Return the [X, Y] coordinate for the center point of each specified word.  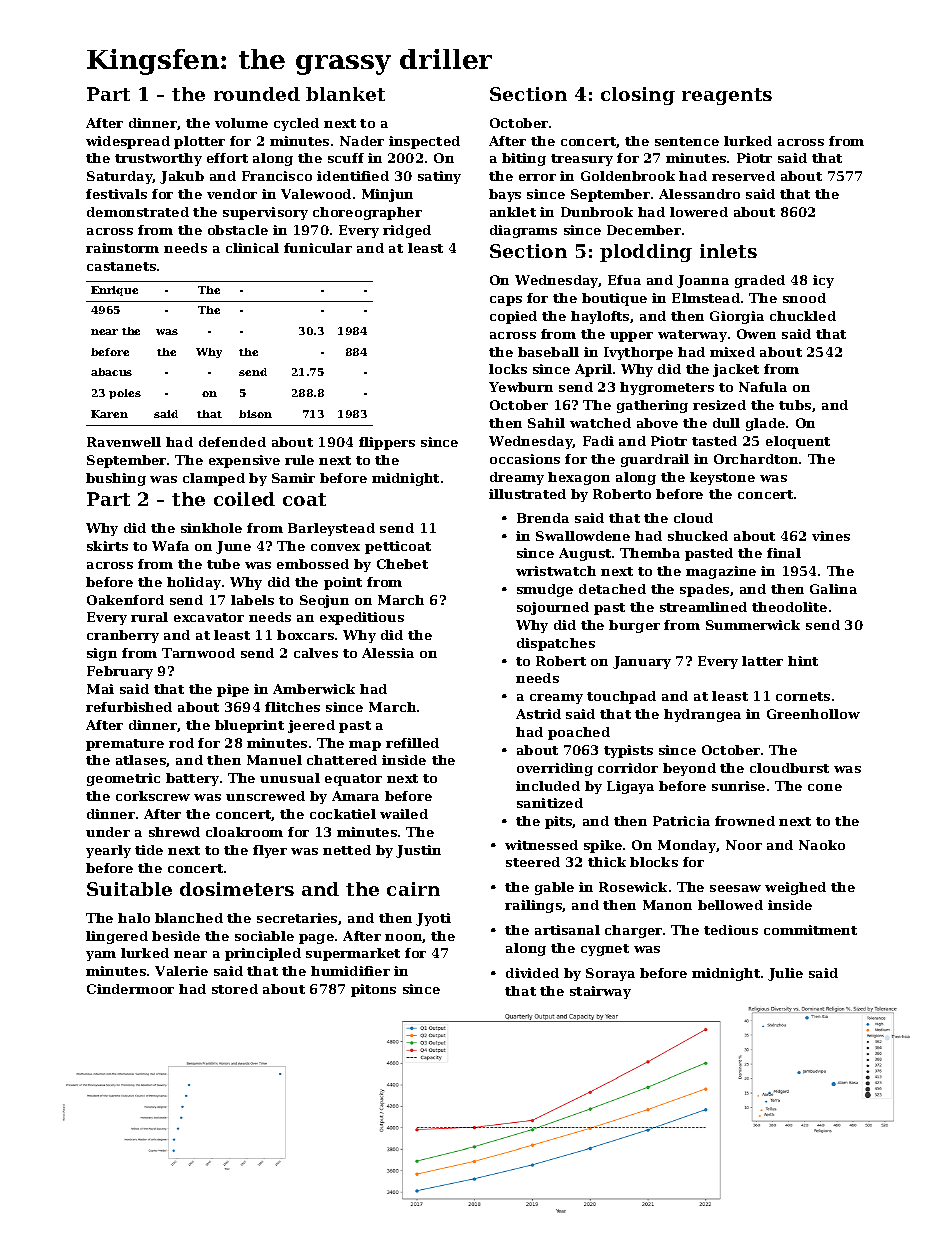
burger [634, 626]
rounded [257, 94]
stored [235, 989]
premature [125, 745]
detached [612, 589]
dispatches [556, 644]
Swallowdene [583, 536]
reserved [743, 176]
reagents [727, 96]
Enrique [114, 291]
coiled [244, 499]
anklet [513, 212]
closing [638, 96]
